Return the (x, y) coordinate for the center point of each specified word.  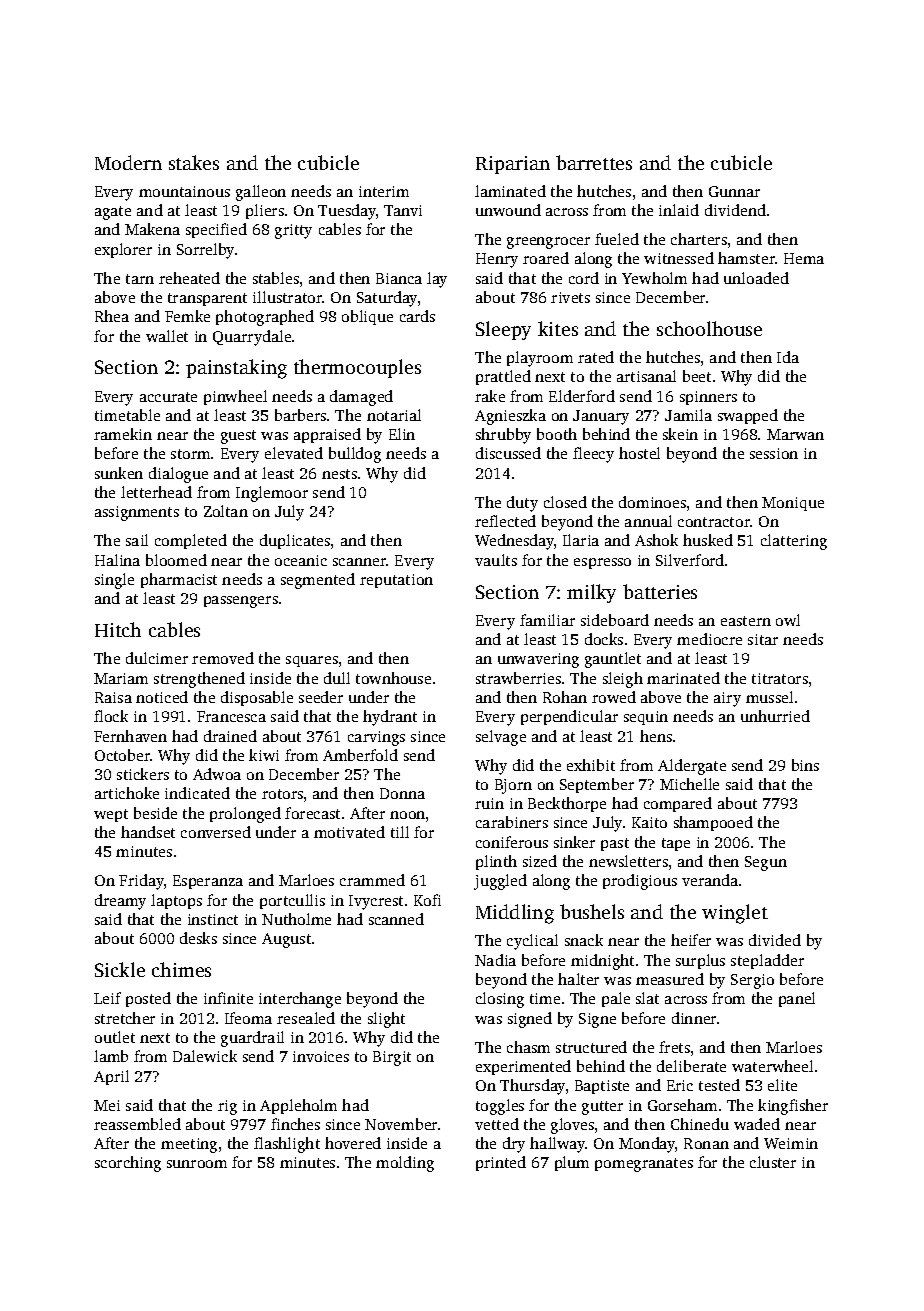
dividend (735, 210)
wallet (167, 336)
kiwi (264, 755)
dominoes (652, 502)
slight (386, 1020)
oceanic (301, 560)
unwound (508, 210)
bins (805, 765)
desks (198, 938)
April (111, 1077)
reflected (505, 521)
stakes (194, 162)
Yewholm (654, 278)
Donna (402, 793)
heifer (691, 940)
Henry (497, 260)
